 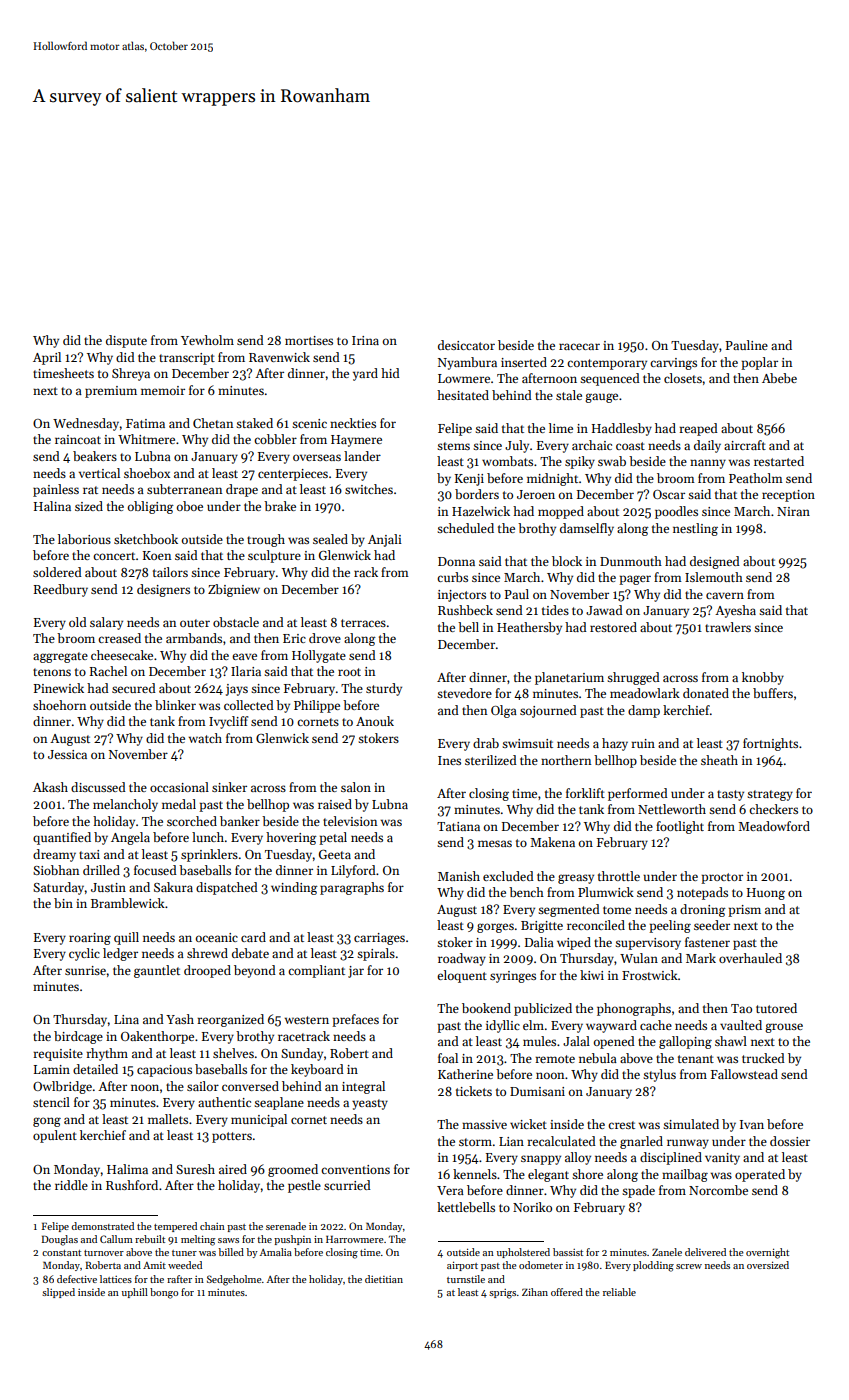 What do you see at coordinates (673, 364) in the image?
I see `carvings` at bounding box center [673, 364].
